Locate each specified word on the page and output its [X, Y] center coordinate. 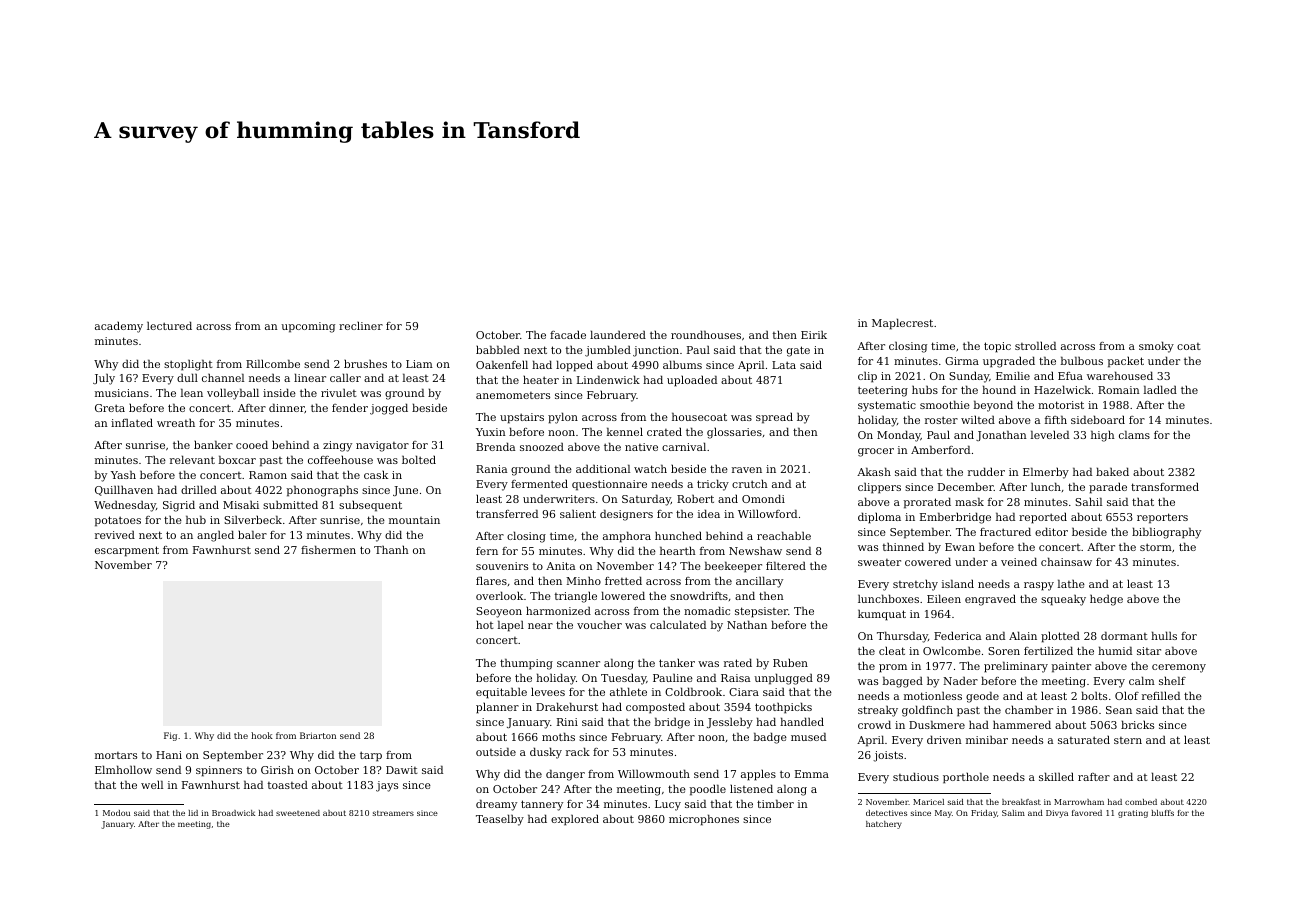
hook [262, 735]
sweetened [298, 813]
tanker [677, 663]
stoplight [188, 365]
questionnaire [609, 485]
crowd [874, 724]
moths [558, 736]
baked [1112, 471]
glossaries [734, 433]
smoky [1156, 347]
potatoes [118, 521]
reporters [1162, 518]
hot [485, 624]
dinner [287, 408]
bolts [1094, 695]
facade [568, 335]
